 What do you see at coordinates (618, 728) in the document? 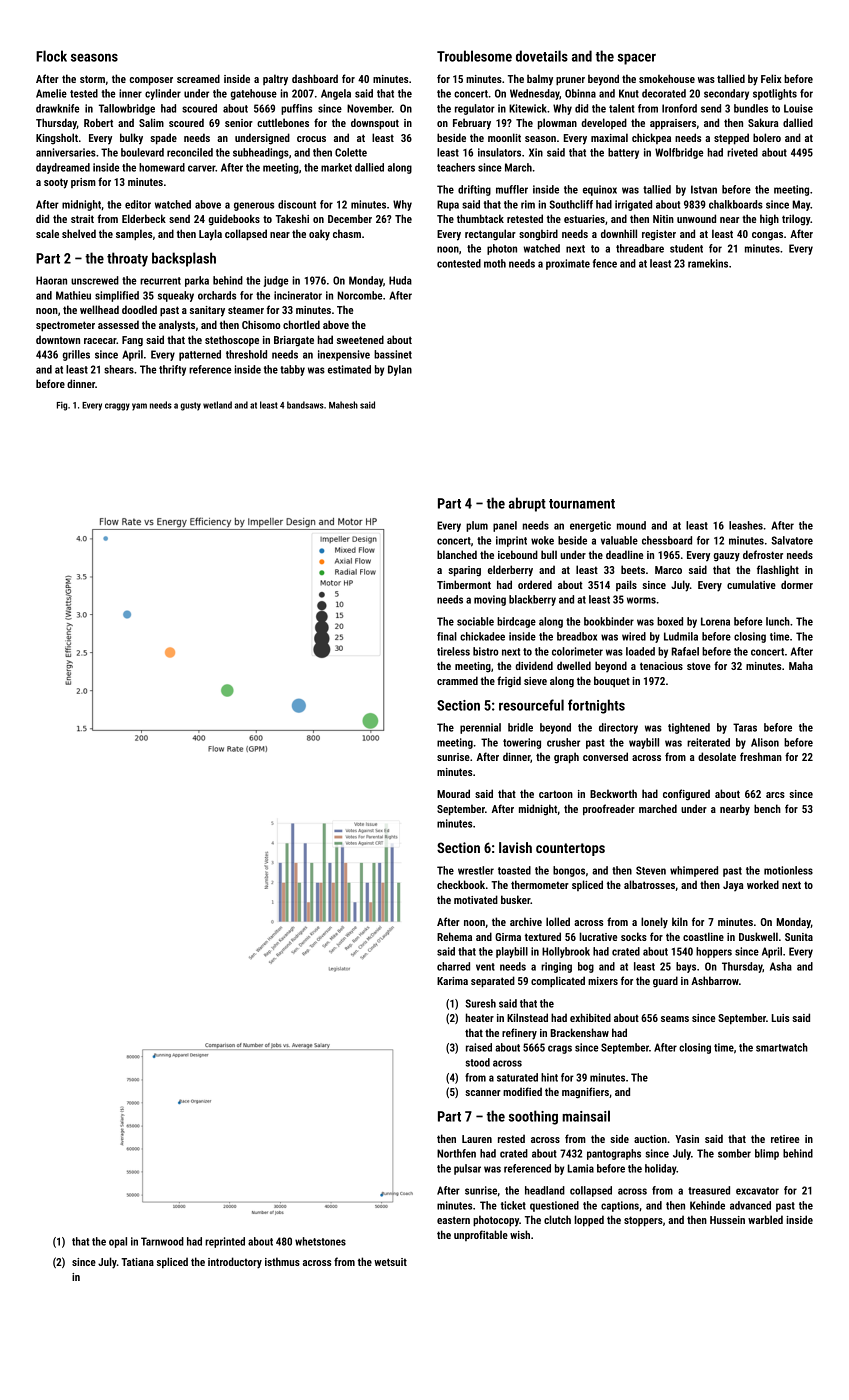
I see `directory` at bounding box center [618, 728].
